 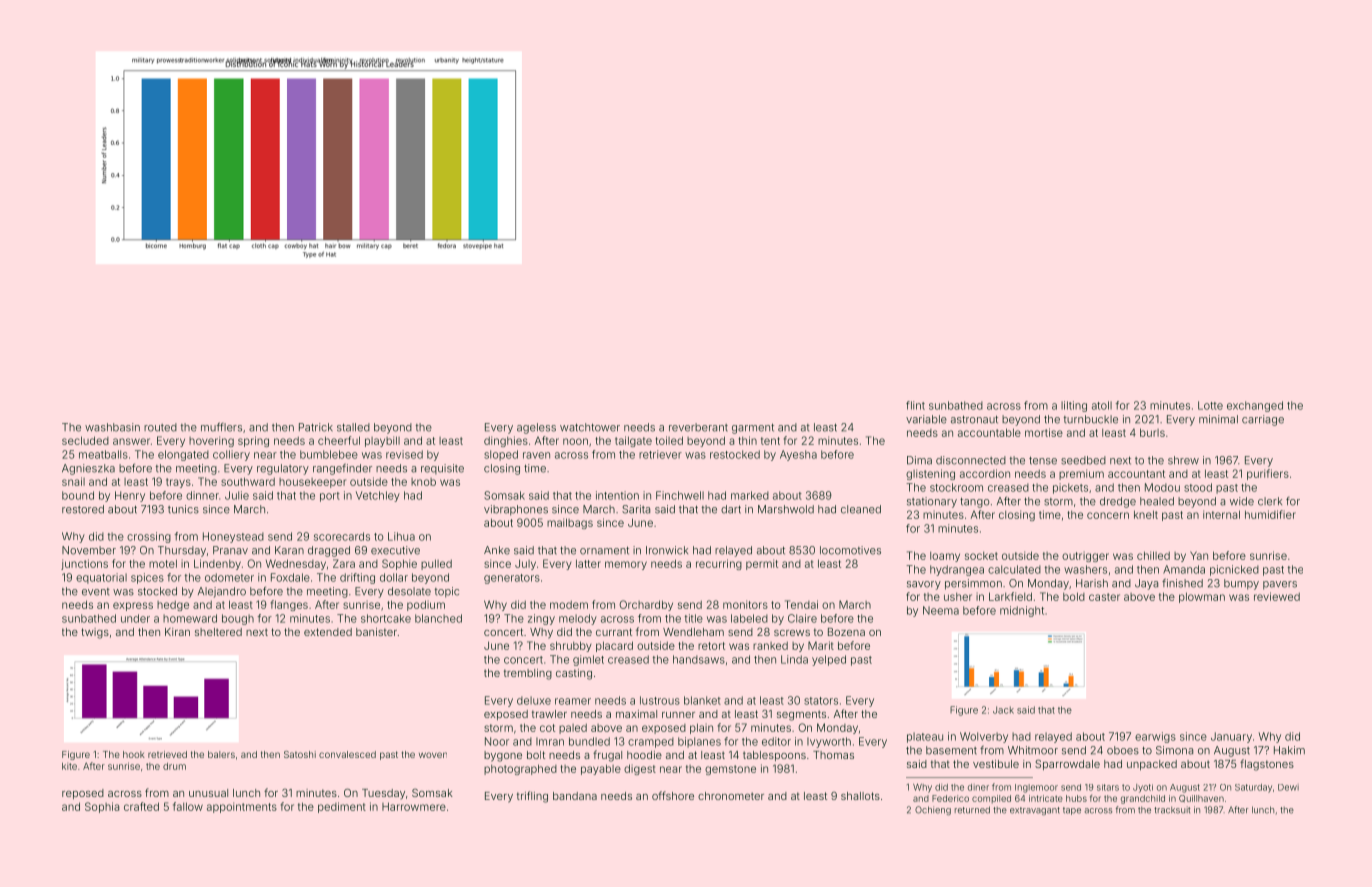 What do you see at coordinates (636, 509) in the image?
I see `Sarita` at bounding box center [636, 509].
